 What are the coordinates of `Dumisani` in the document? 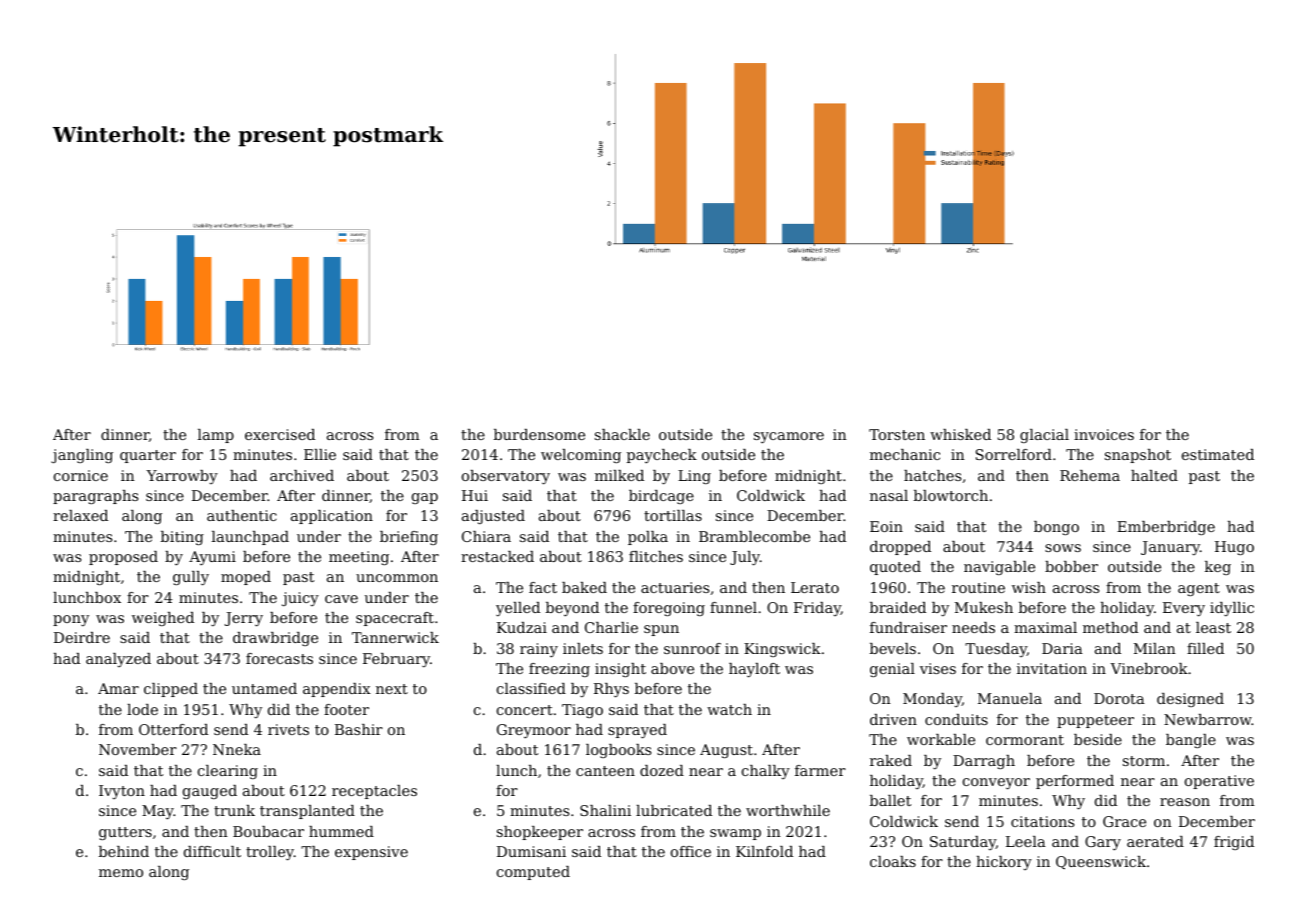 It's located at (531, 851).
